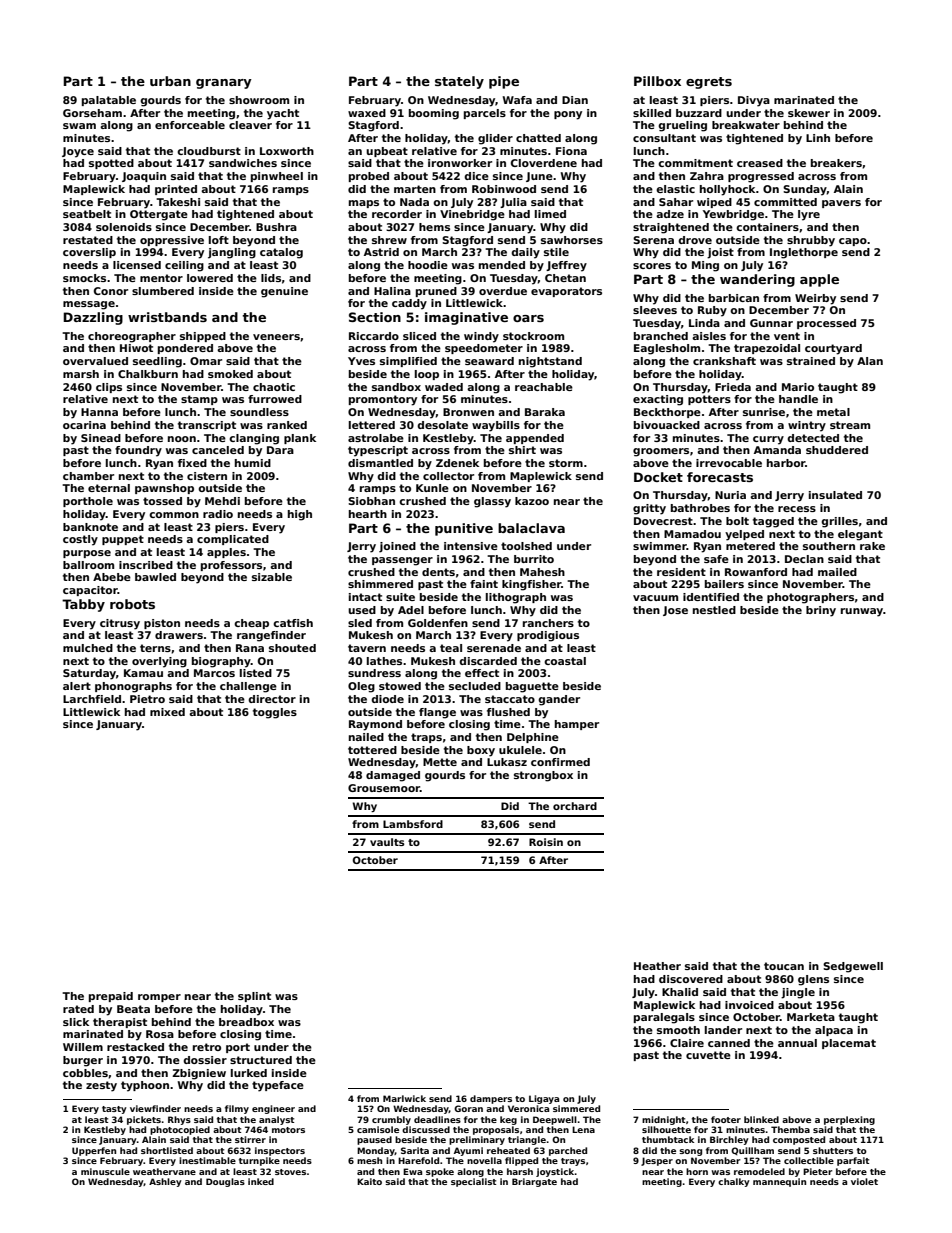  I want to click on Ashley, so click(165, 1182).
